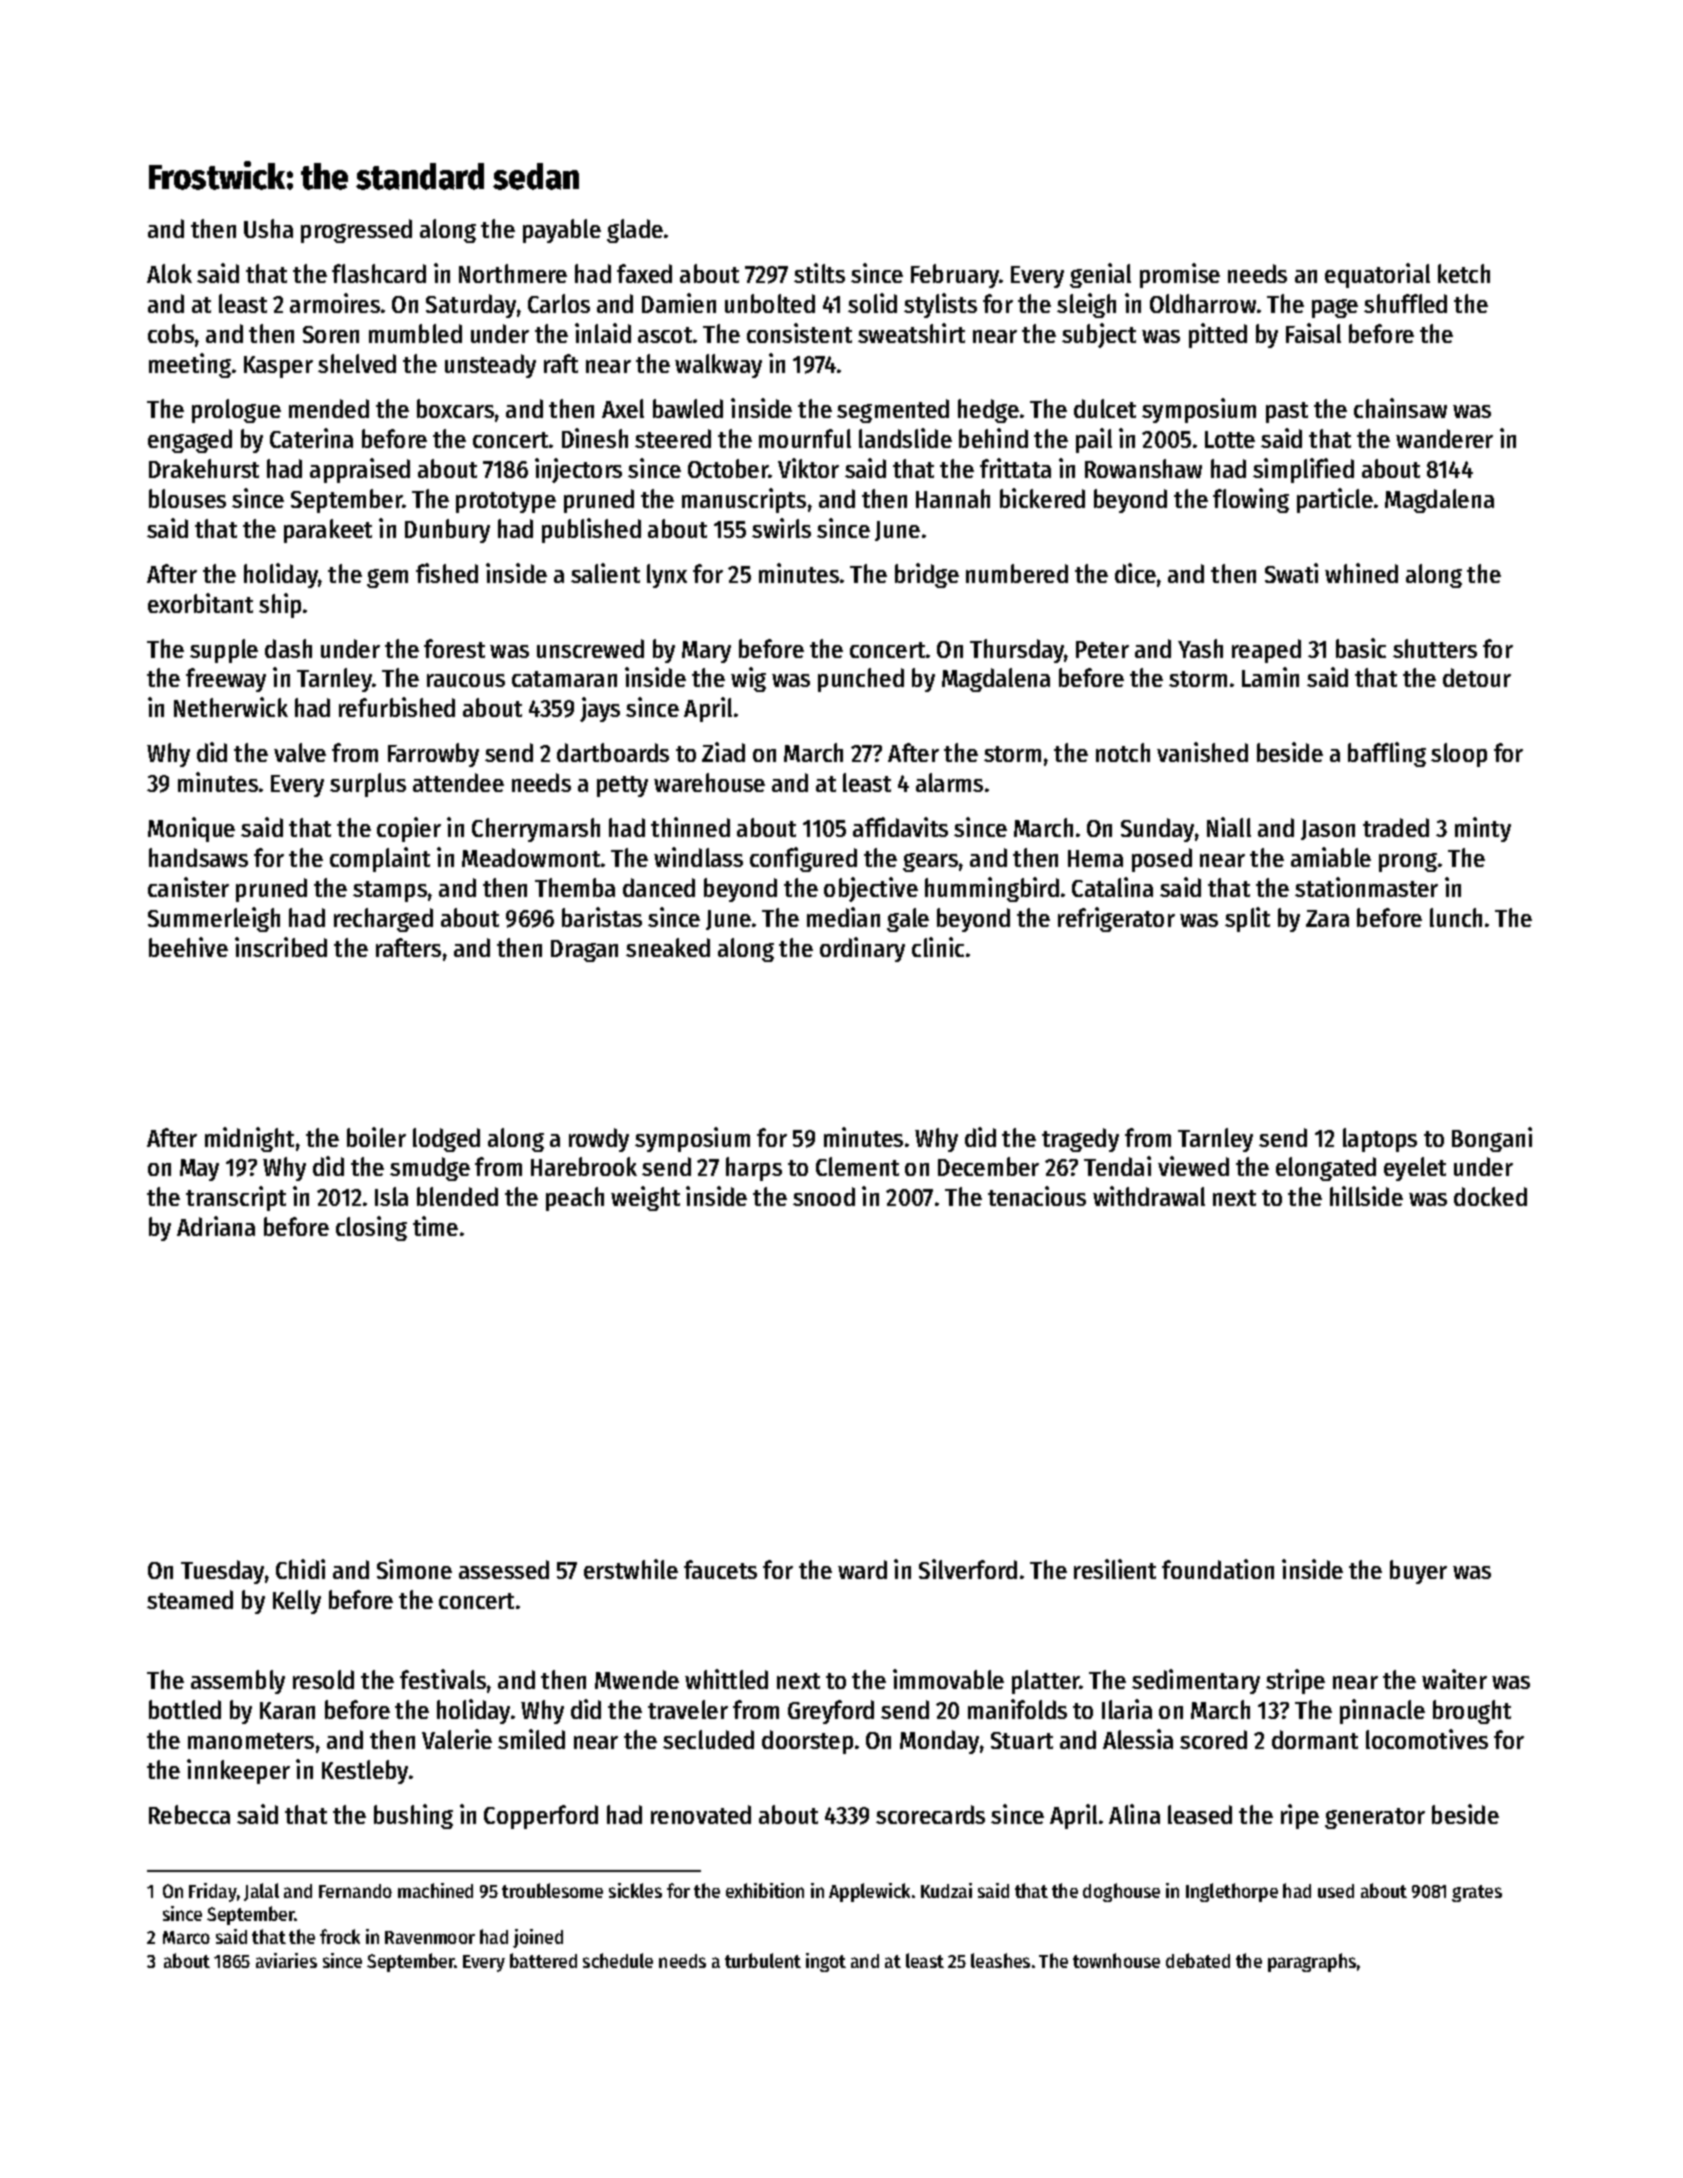 The width and height of the screenshot is (1683, 2178). Describe the element at coordinates (435, 1226) in the screenshot. I see `time` at that location.
